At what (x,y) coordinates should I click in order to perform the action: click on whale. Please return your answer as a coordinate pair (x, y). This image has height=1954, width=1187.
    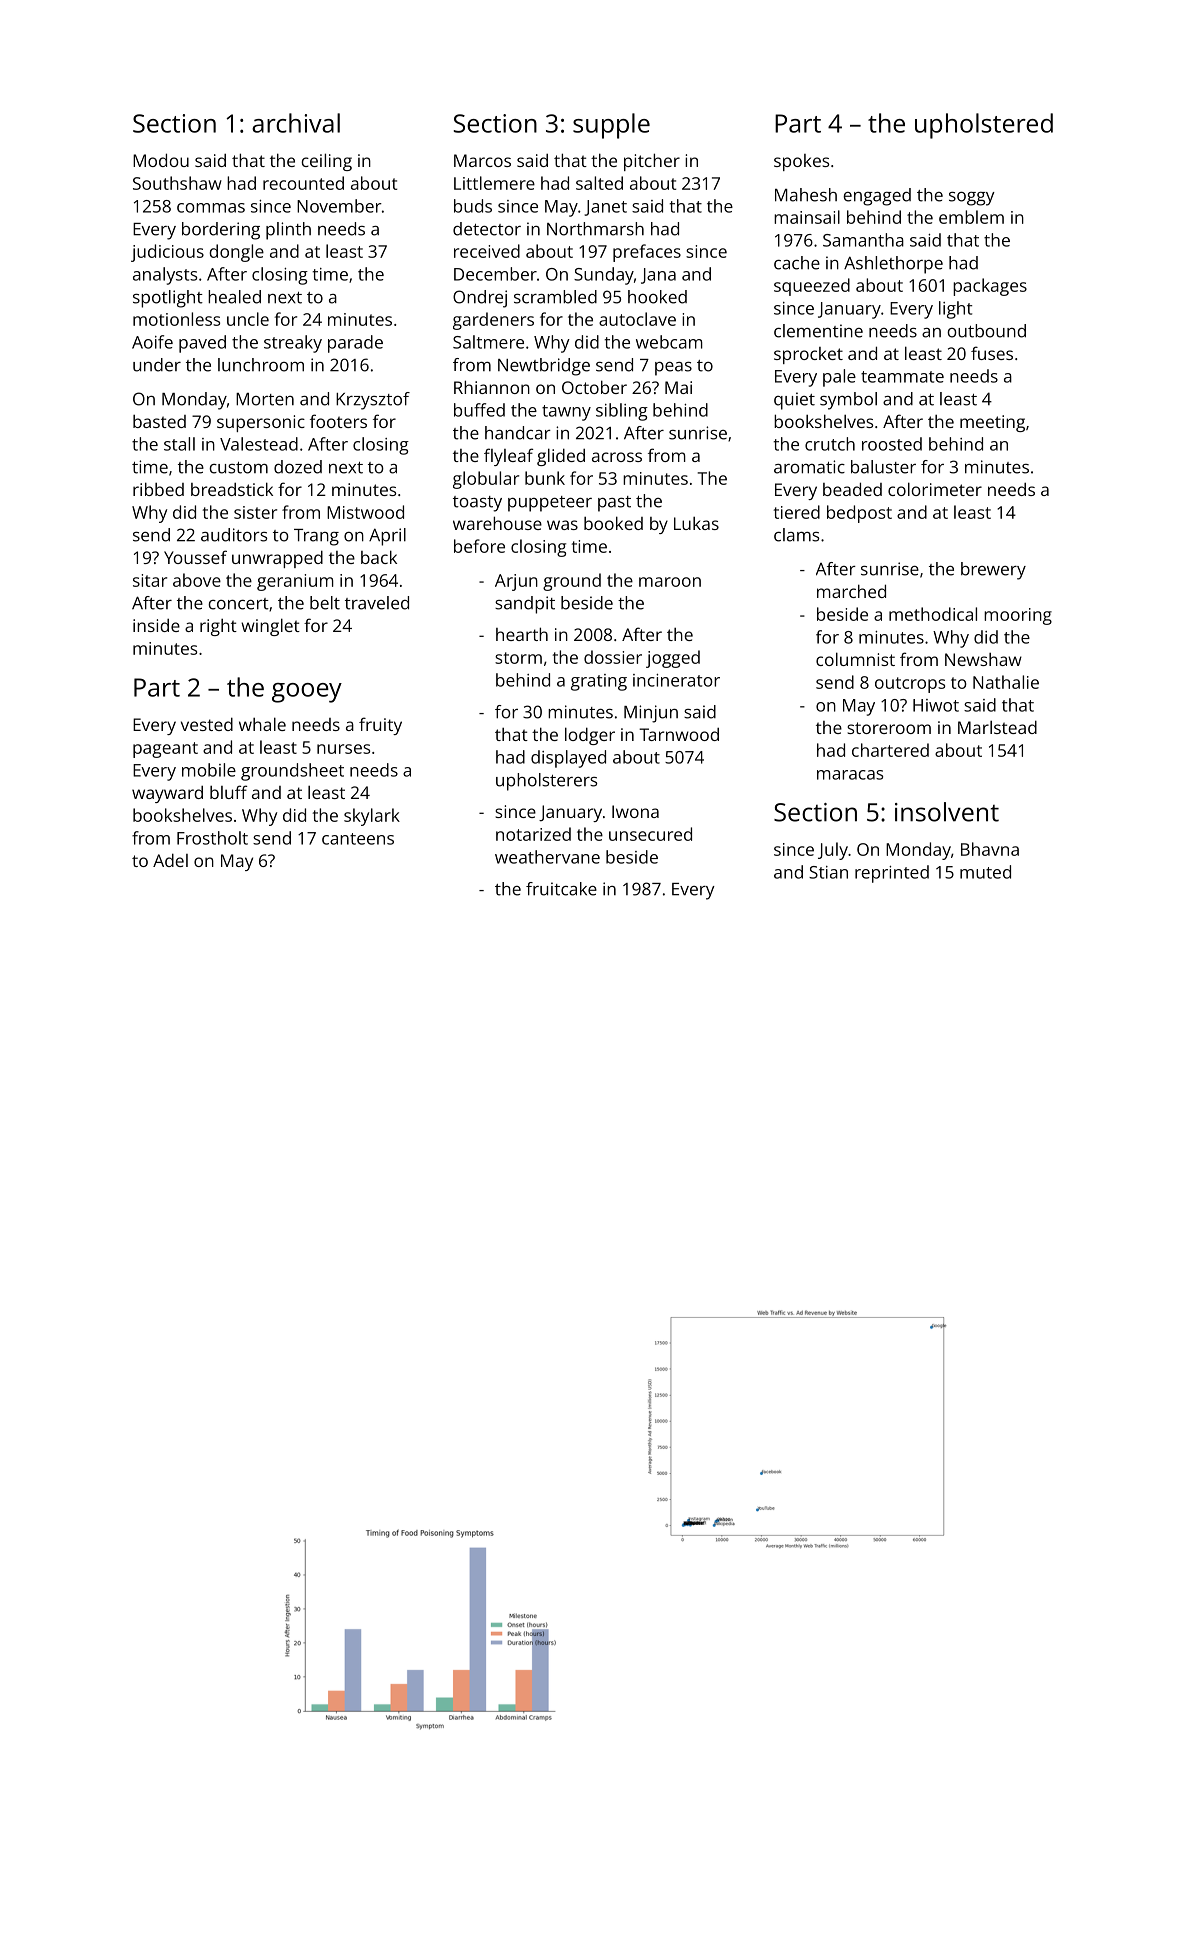
    Looking at the image, I should click on (262, 724).
